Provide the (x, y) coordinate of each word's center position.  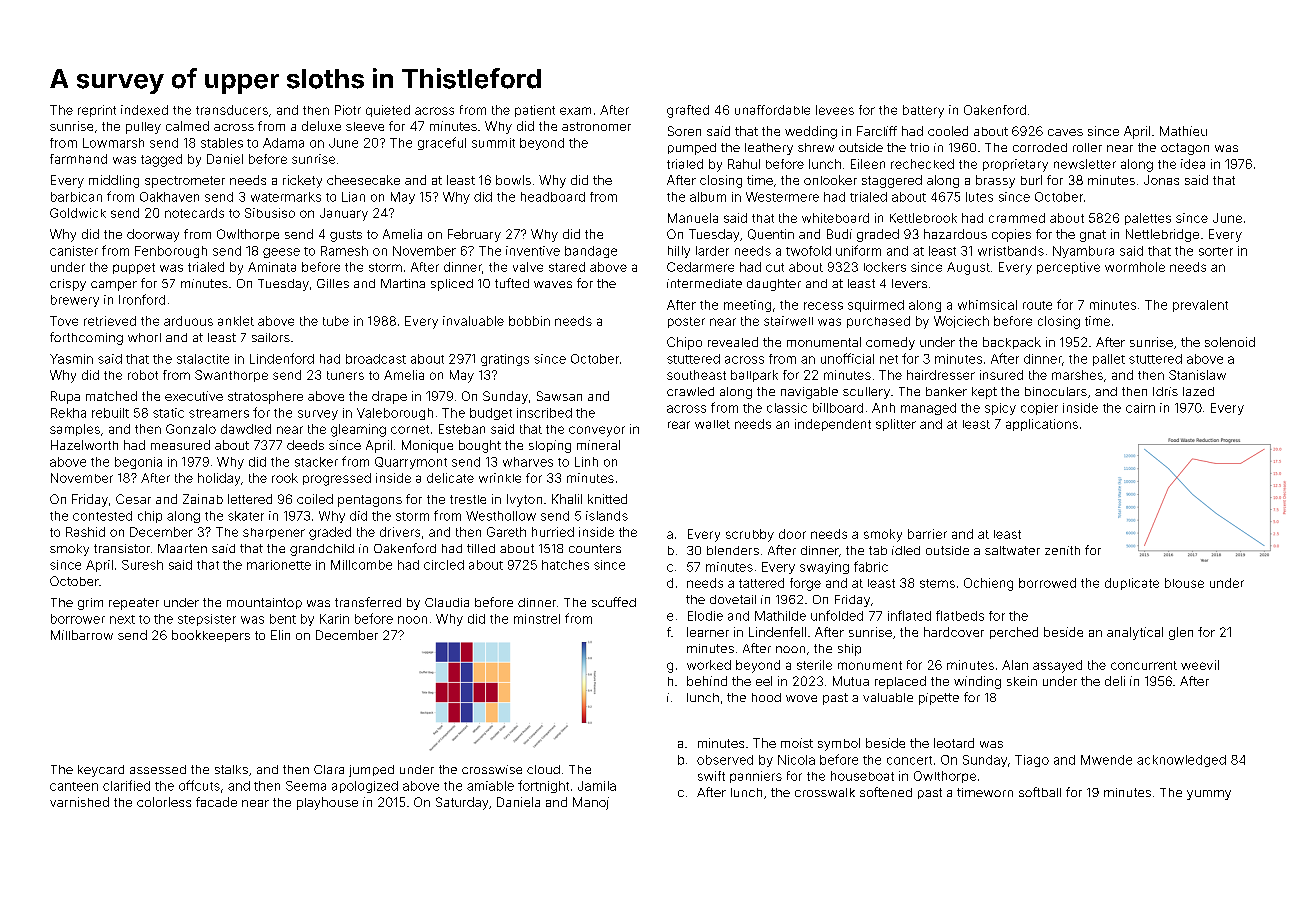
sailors (271, 337)
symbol (839, 744)
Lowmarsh (113, 143)
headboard (553, 197)
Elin (280, 635)
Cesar (133, 499)
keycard (101, 771)
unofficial (847, 358)
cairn (1140, 408)
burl (1031, 180)
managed (928, 409)
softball (1040, 792)
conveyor (597, 431)
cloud (543, 769)
